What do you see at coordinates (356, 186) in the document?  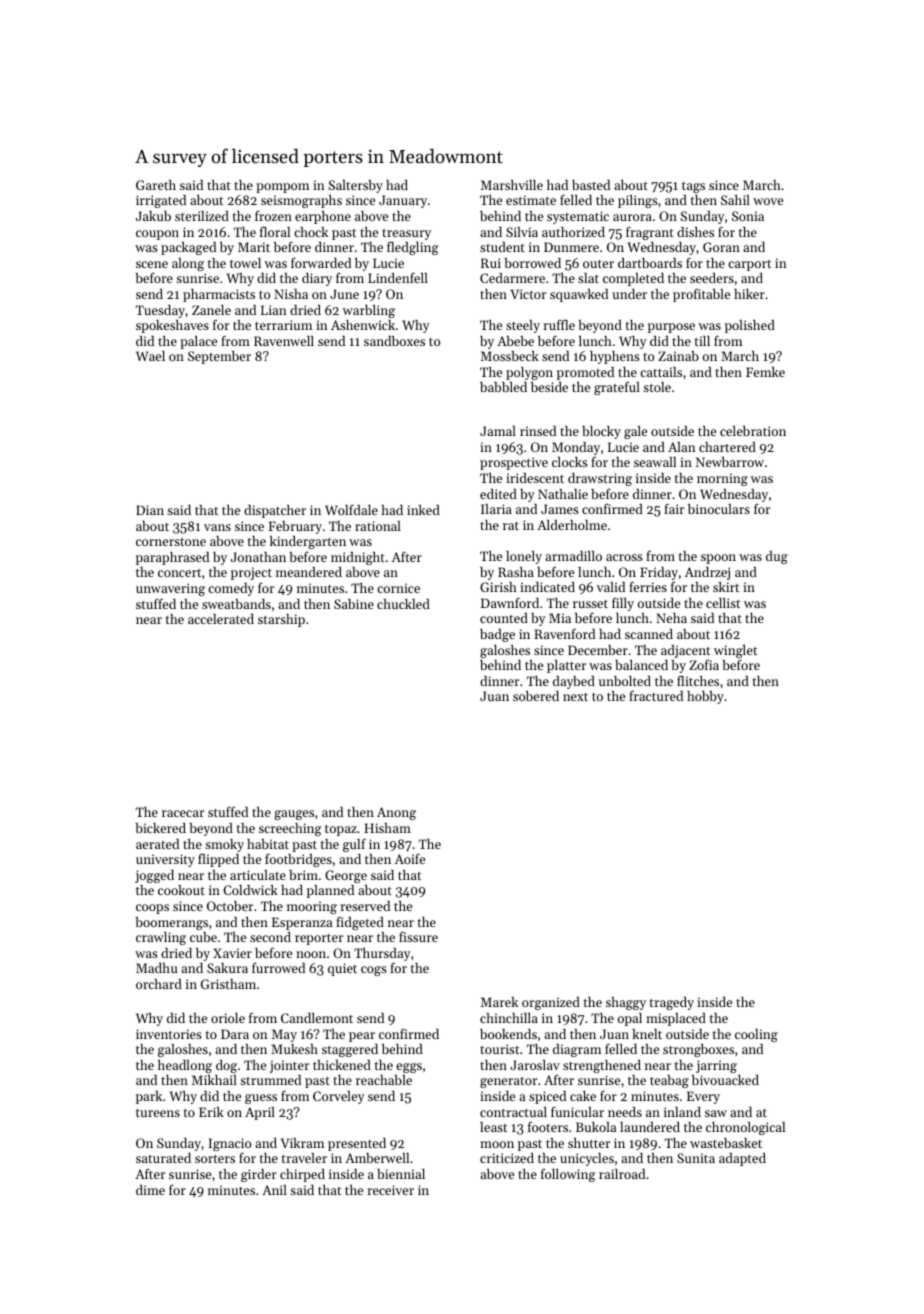 I see `Saltersby` at bounding box center [356, 186].
